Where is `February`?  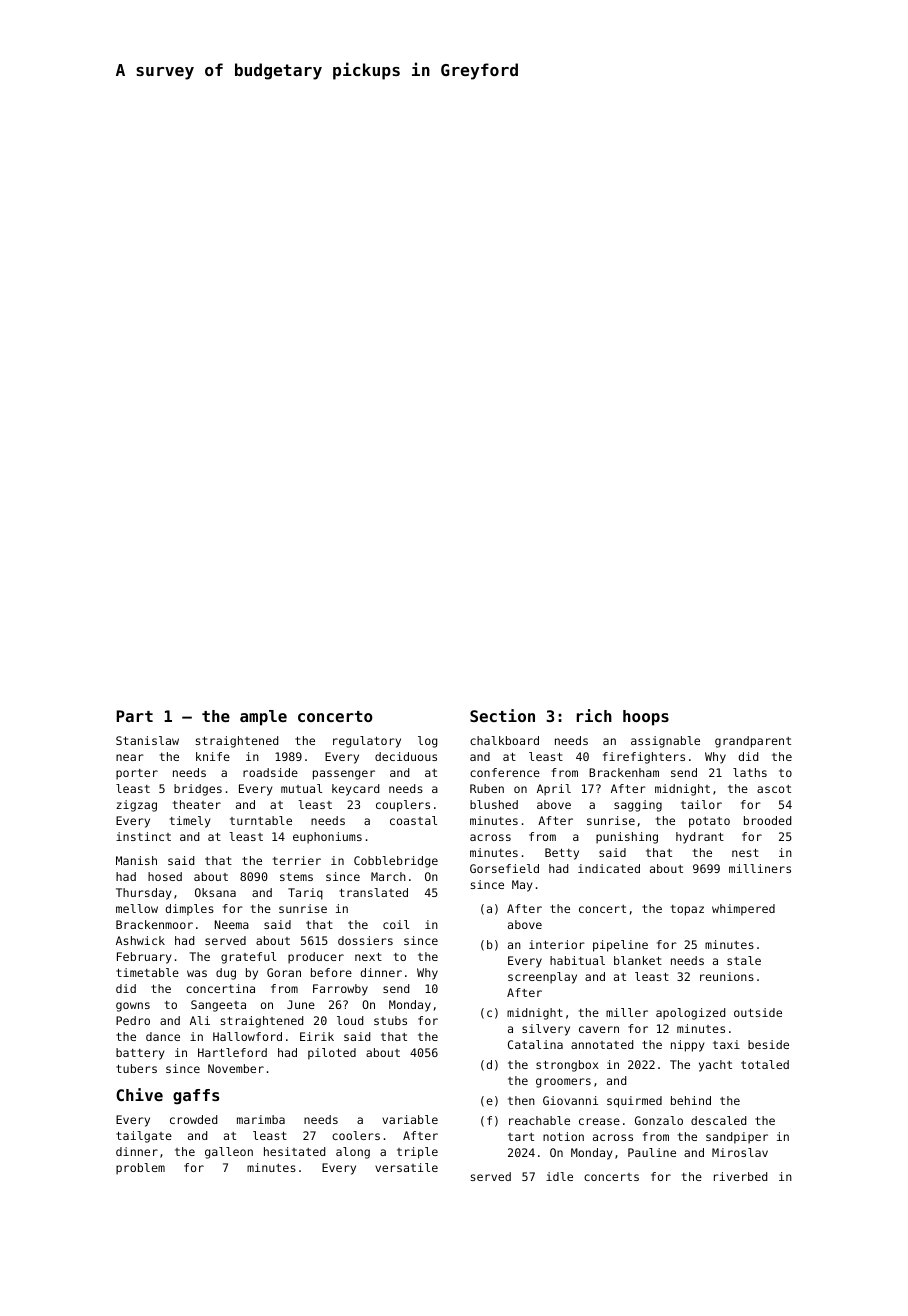
February is located at coordinates (144, 958).
